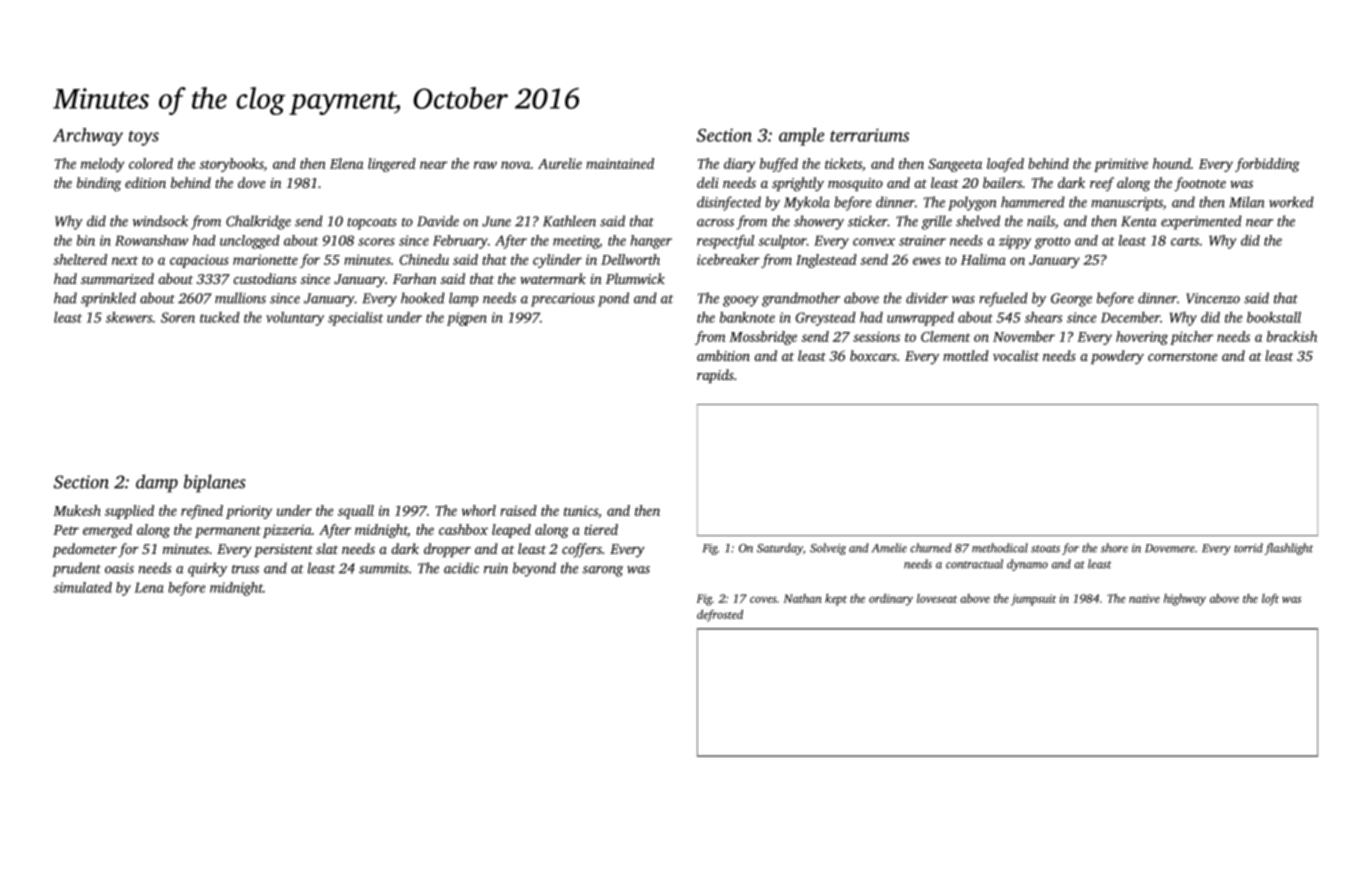  Describe the element at coordinates (828, 549) in the screenshot. I see `Solveig` at that location.
